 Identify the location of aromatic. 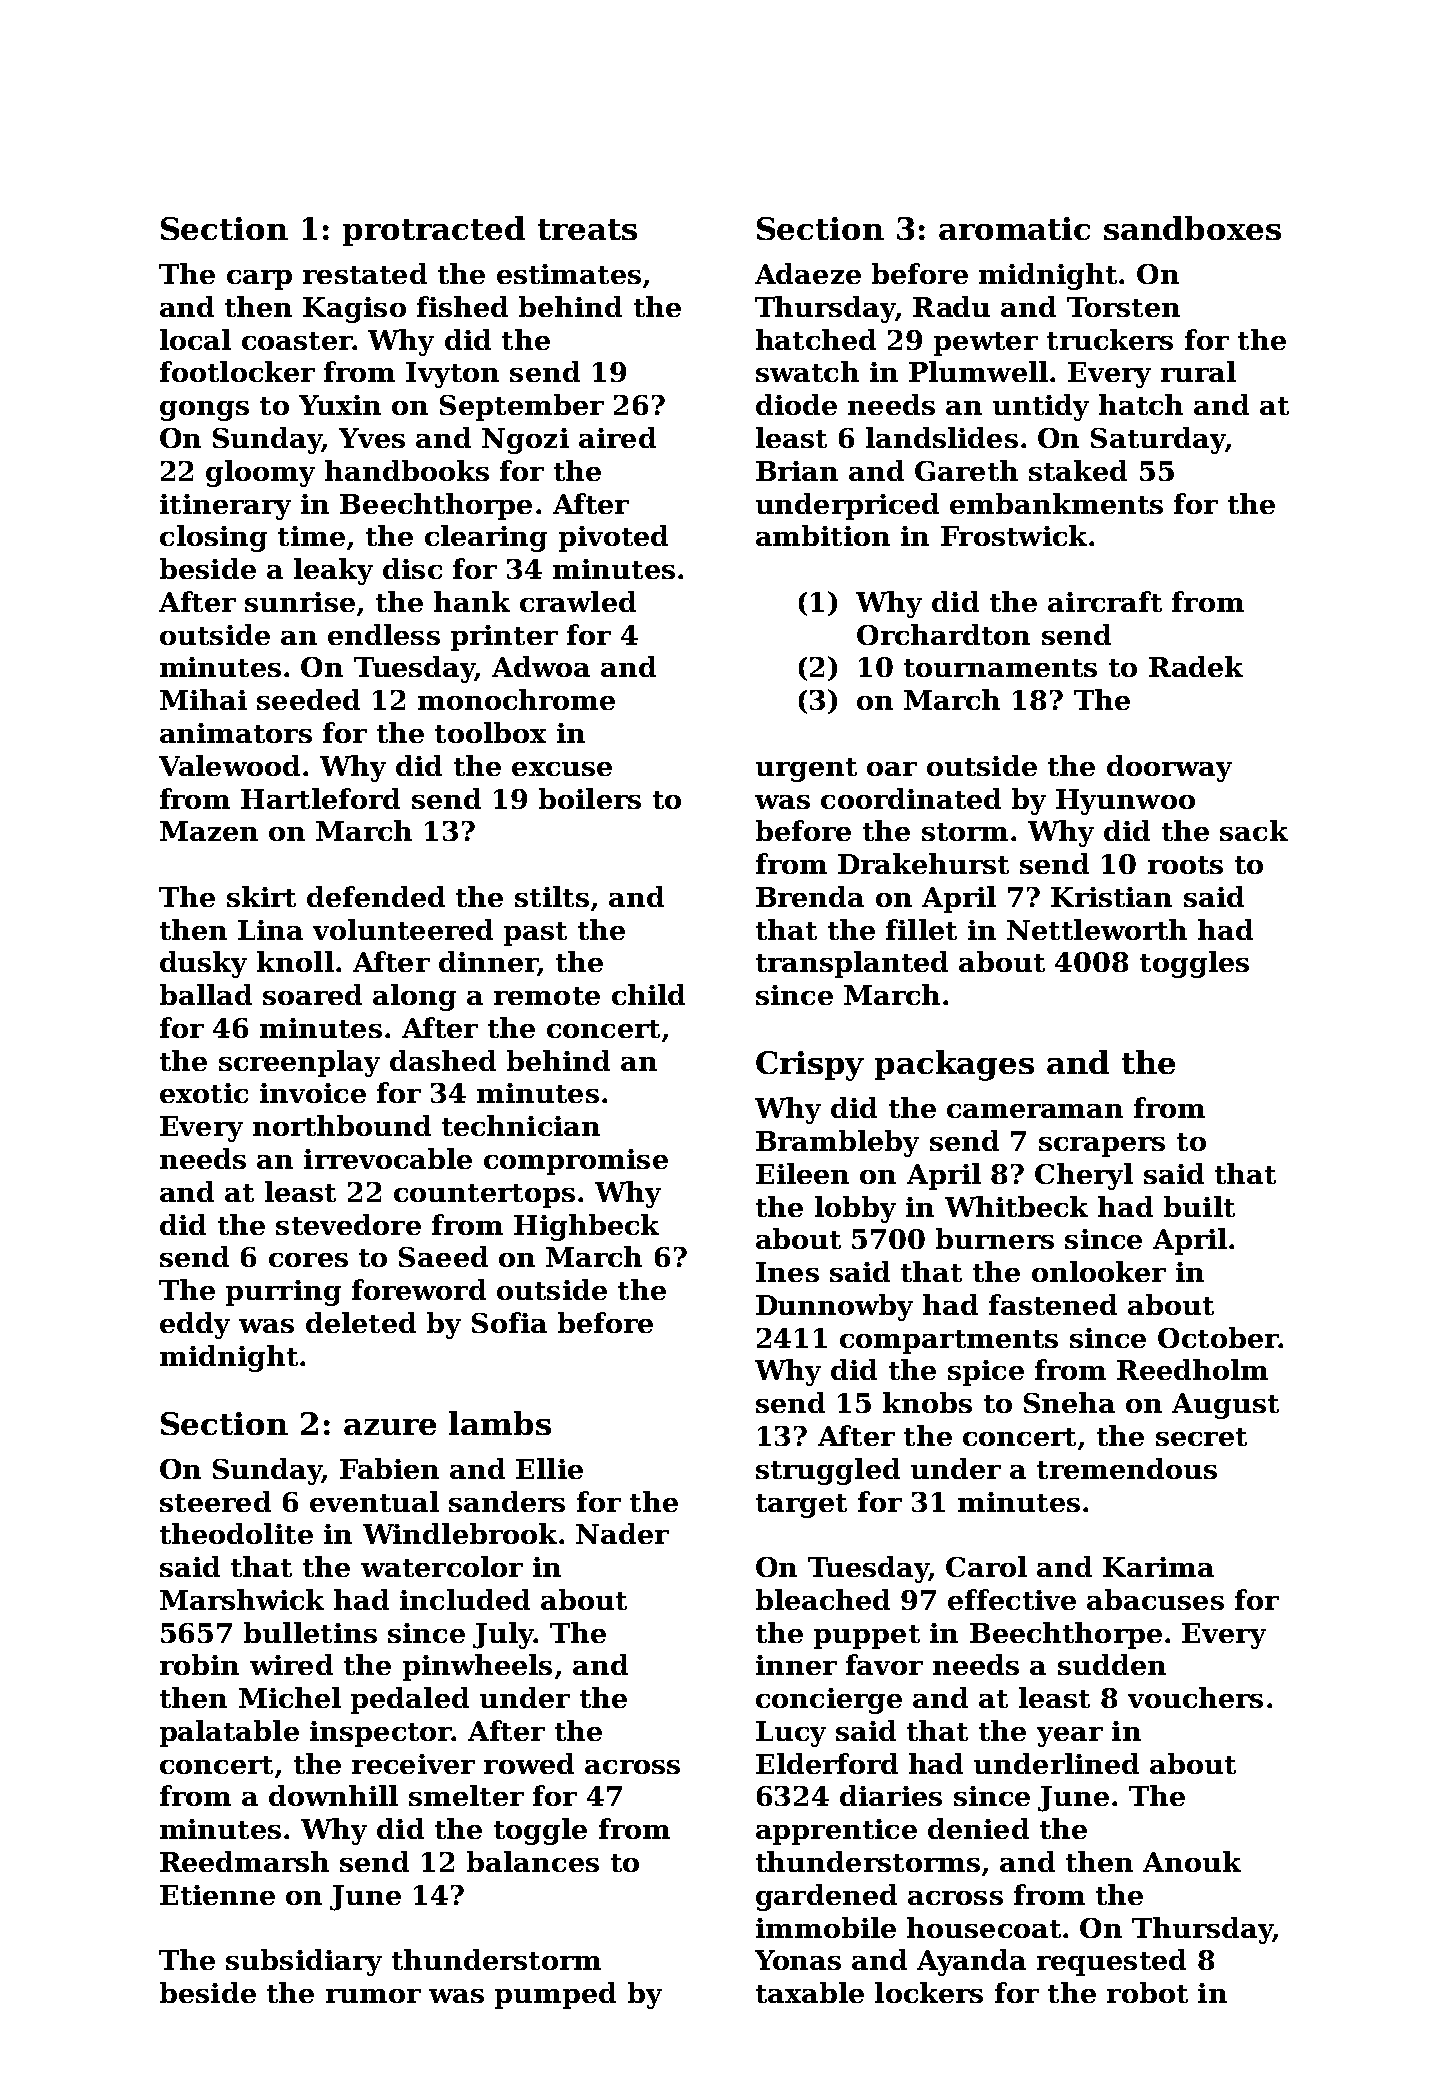
(1014, 228).
